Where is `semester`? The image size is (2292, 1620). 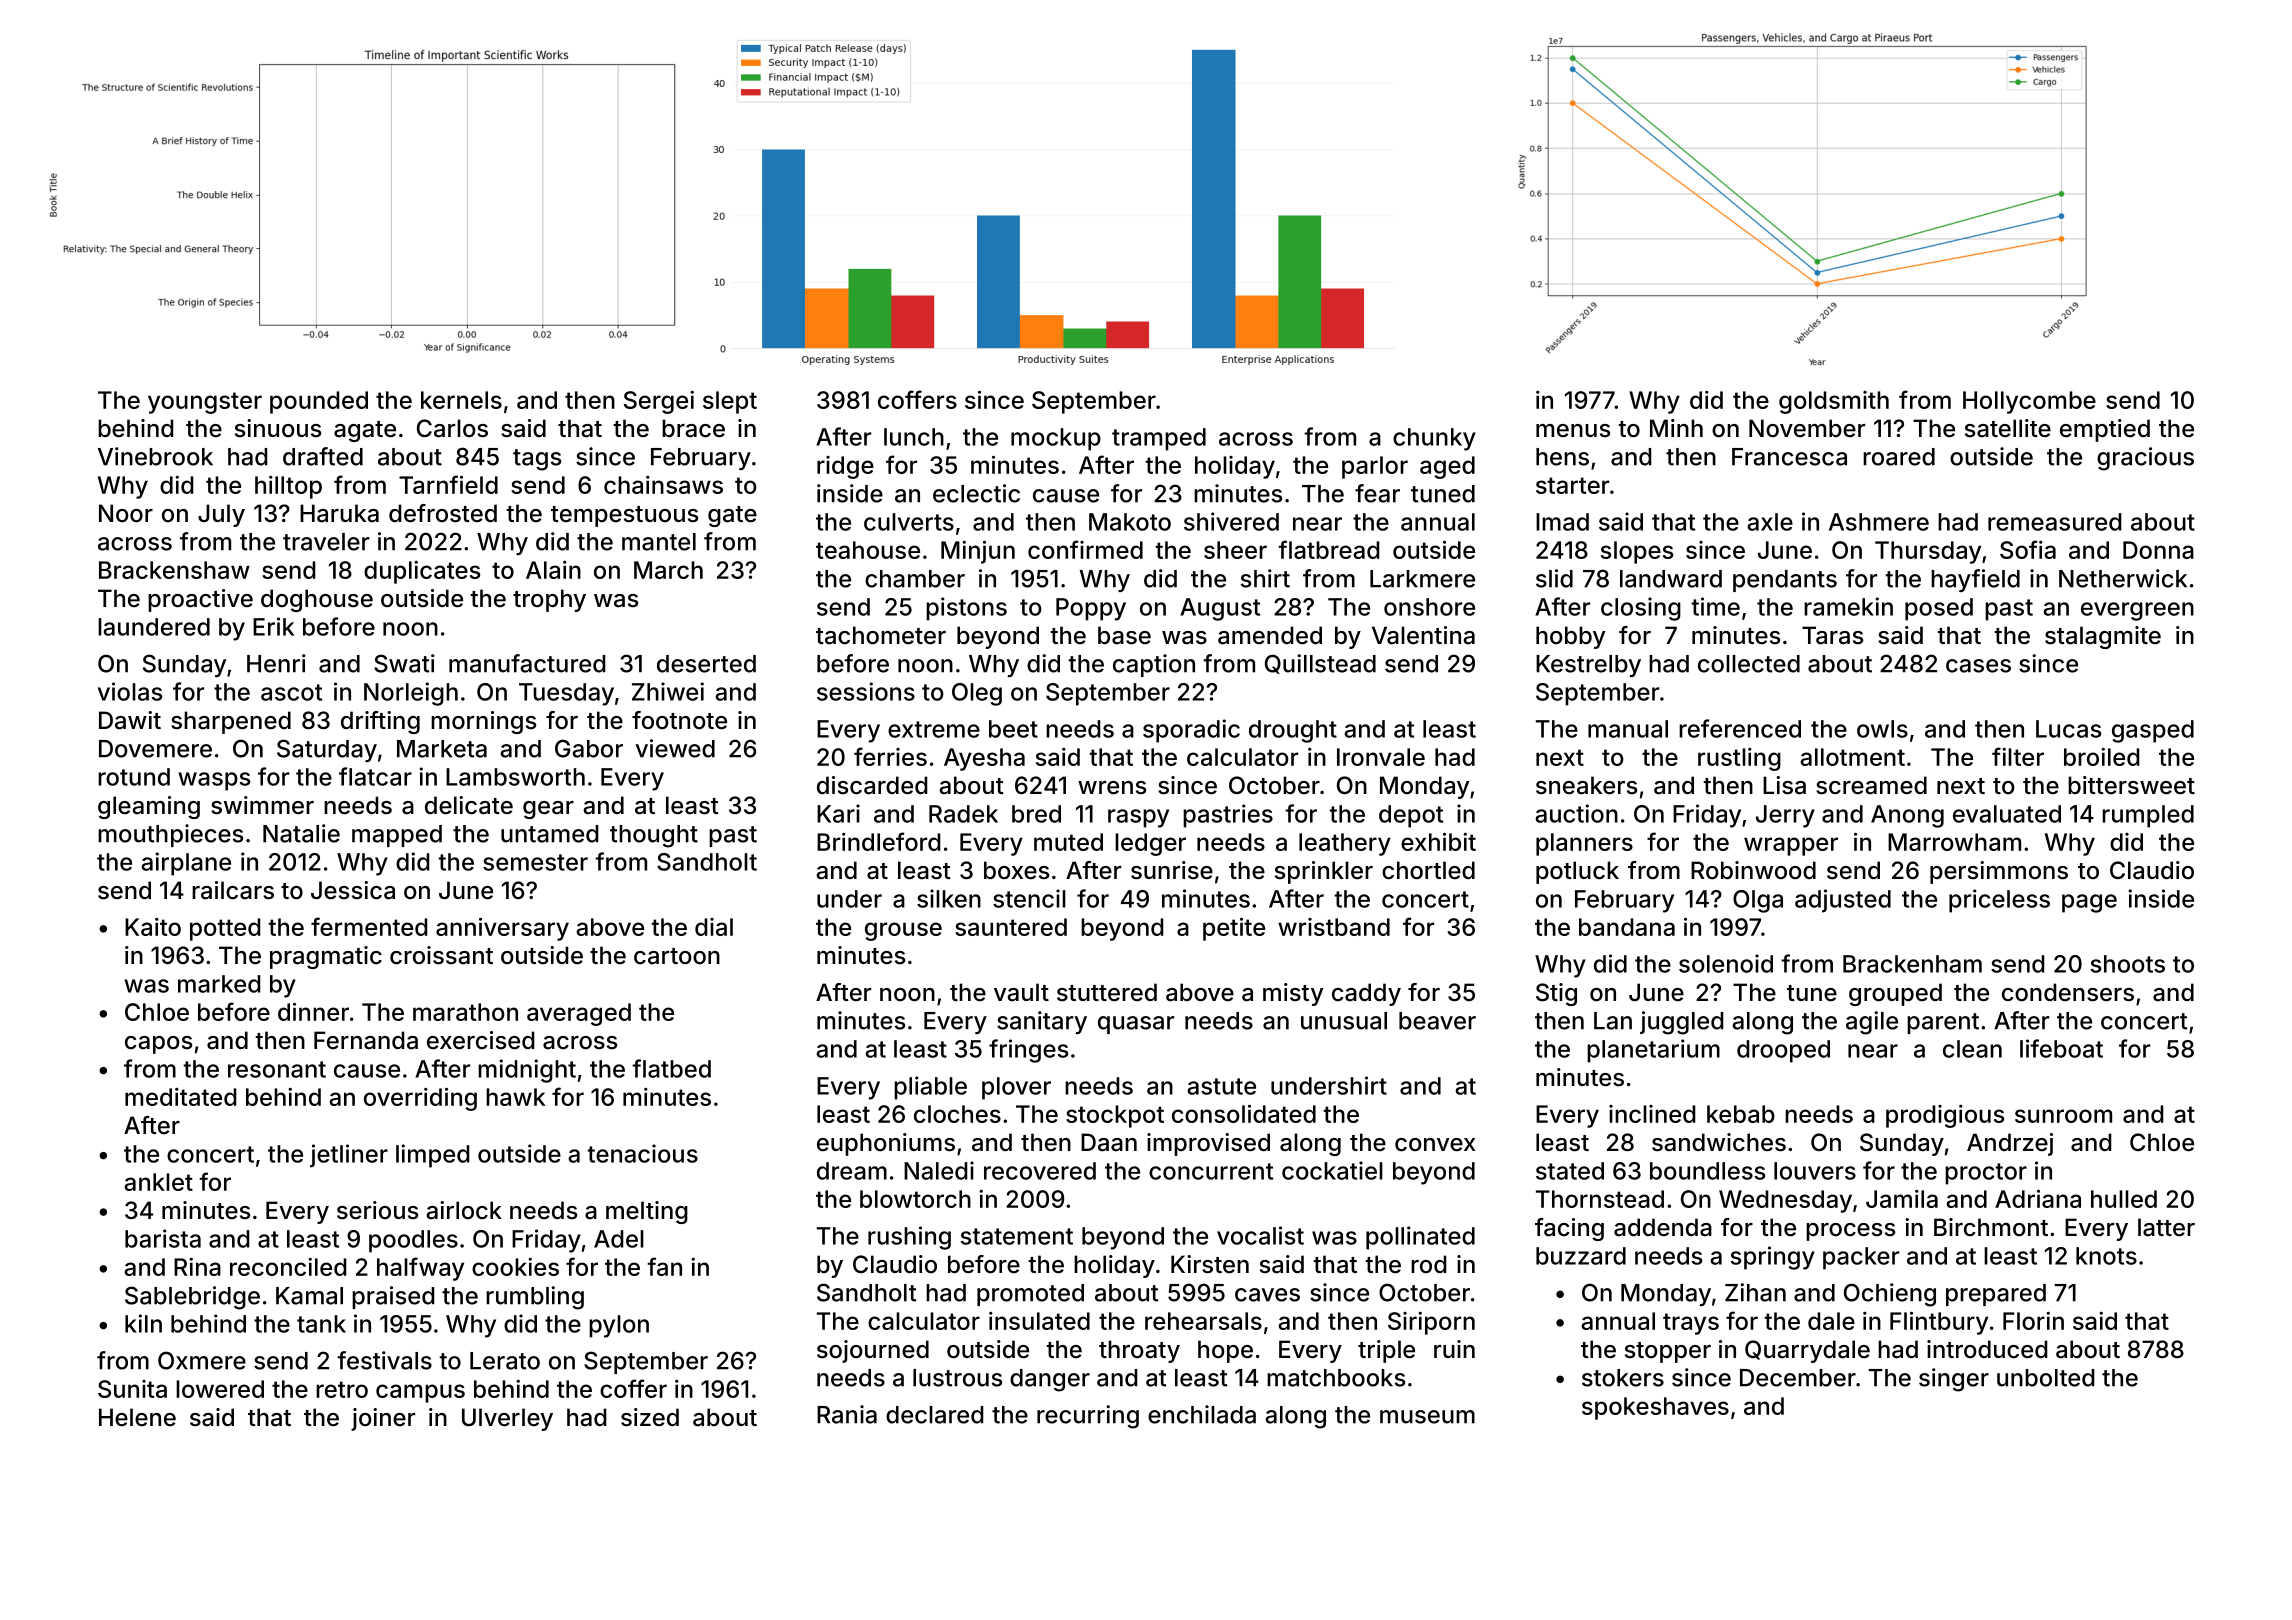
semester is located at coordinates (535, 862).
